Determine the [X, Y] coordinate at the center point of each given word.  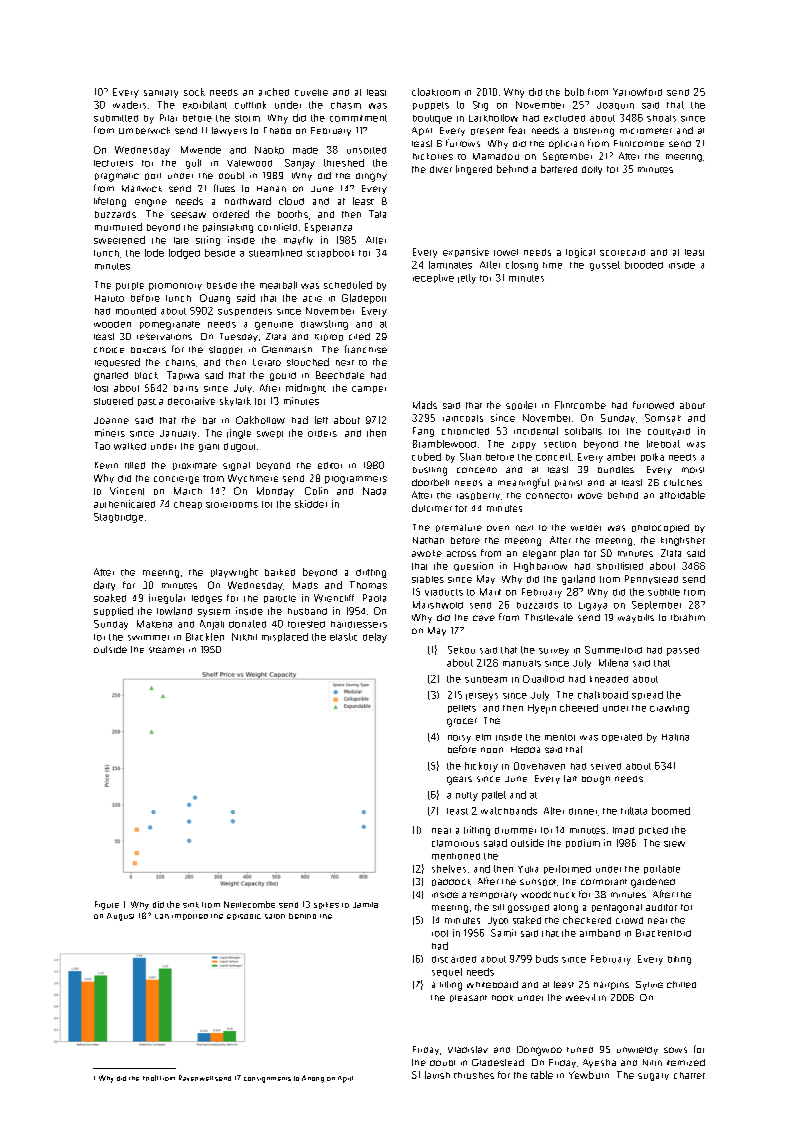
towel [506, 252]
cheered [579, 708]
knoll [150, 1078]
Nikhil [244, 637]
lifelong [110, 202]
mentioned [456, 856]
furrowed [653, 405]
